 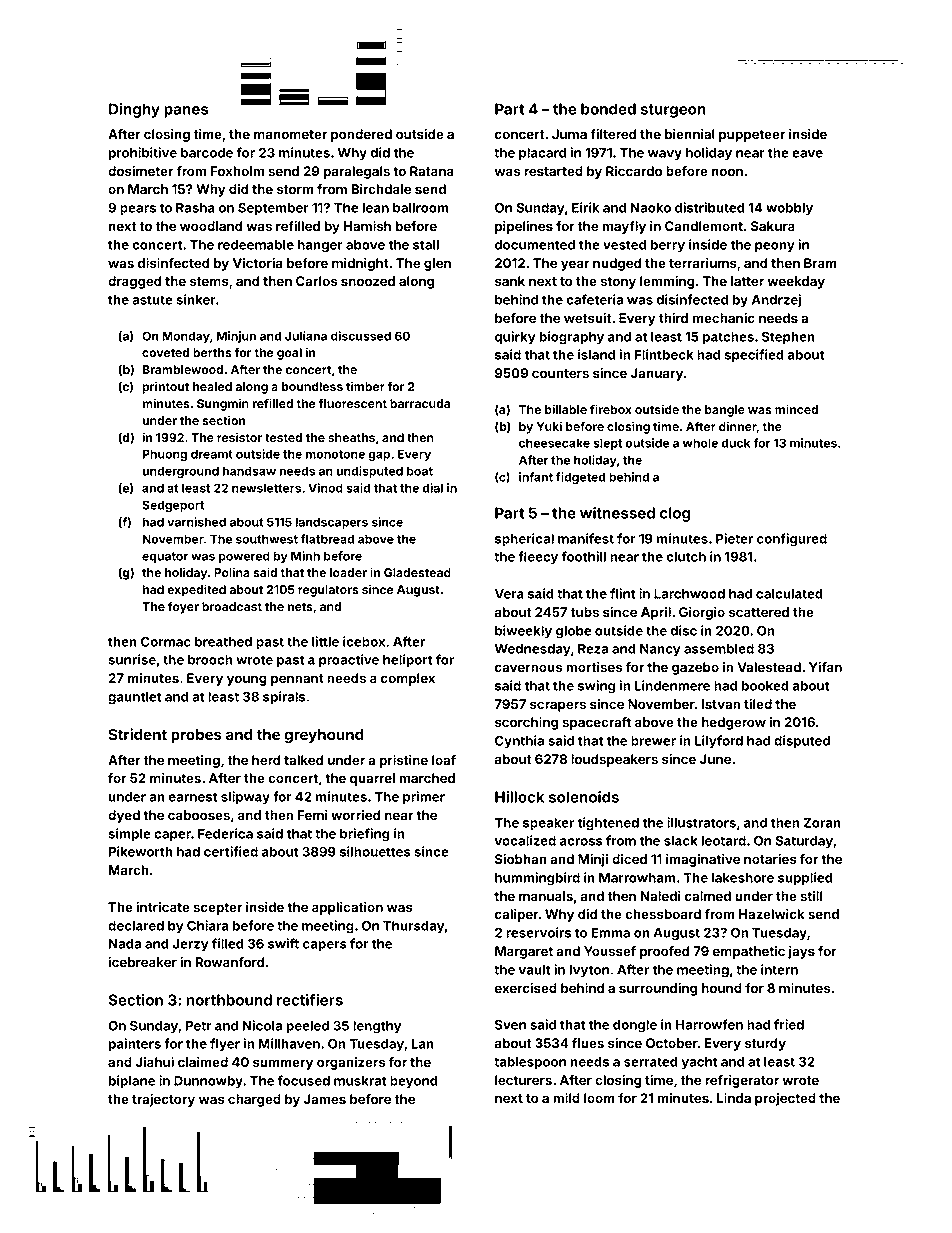 What do you see at coordinates (163, 1100) in the screenshot?
I see `trajectory` at bounding box center [163, 1100].
